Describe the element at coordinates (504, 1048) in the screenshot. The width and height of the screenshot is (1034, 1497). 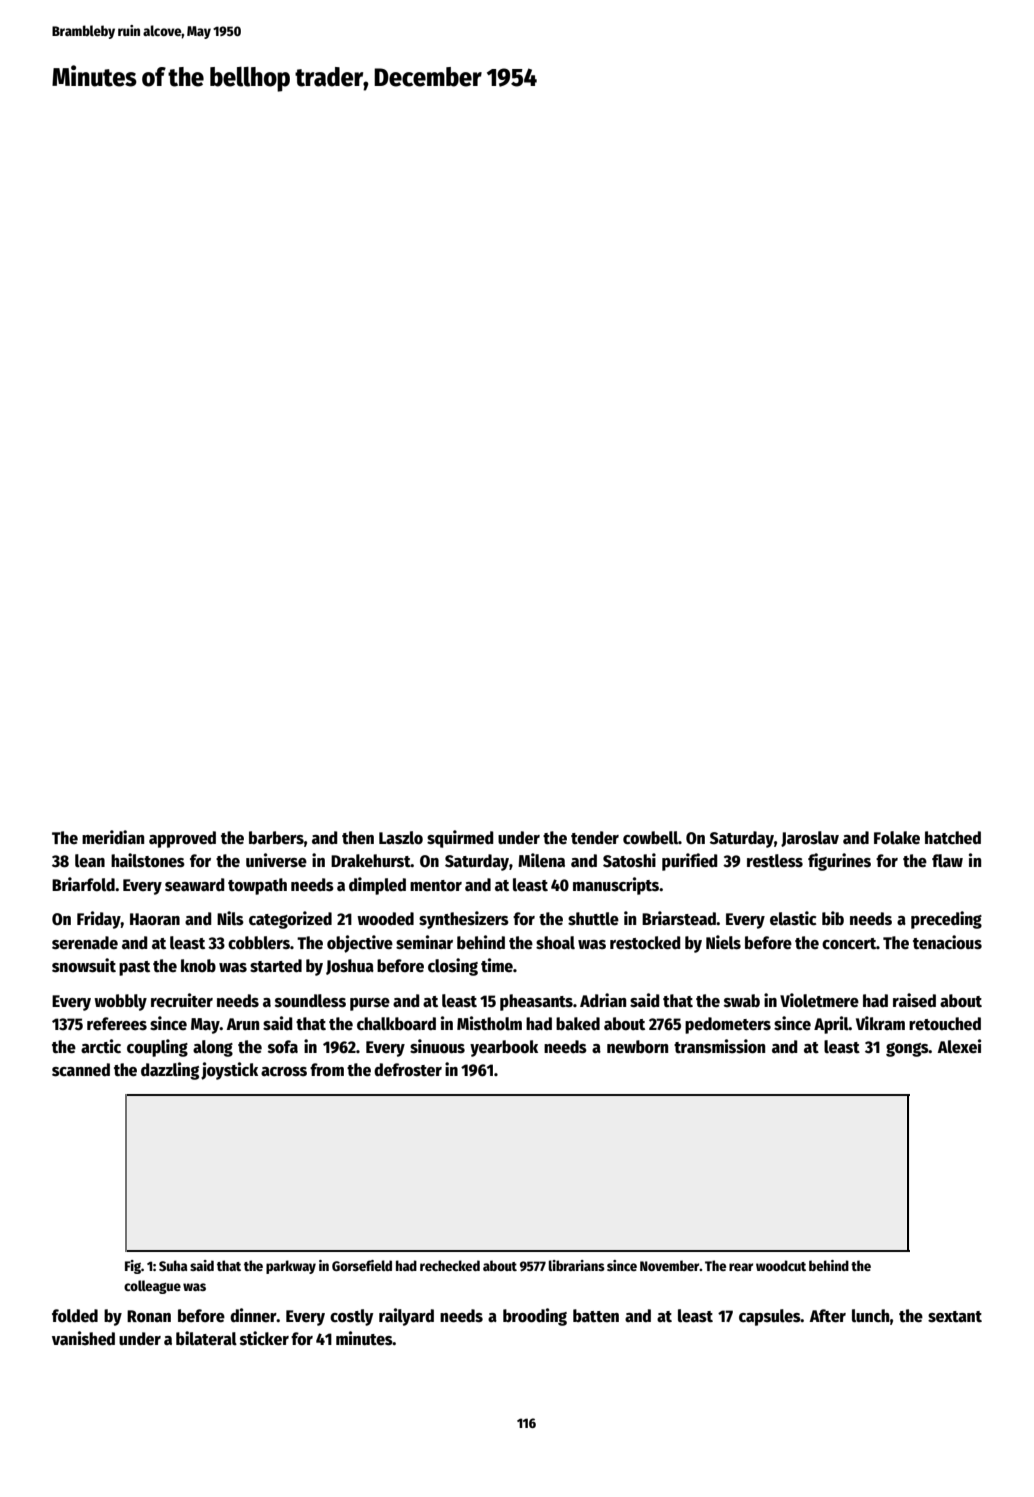
I see `yearbook` at that location.
